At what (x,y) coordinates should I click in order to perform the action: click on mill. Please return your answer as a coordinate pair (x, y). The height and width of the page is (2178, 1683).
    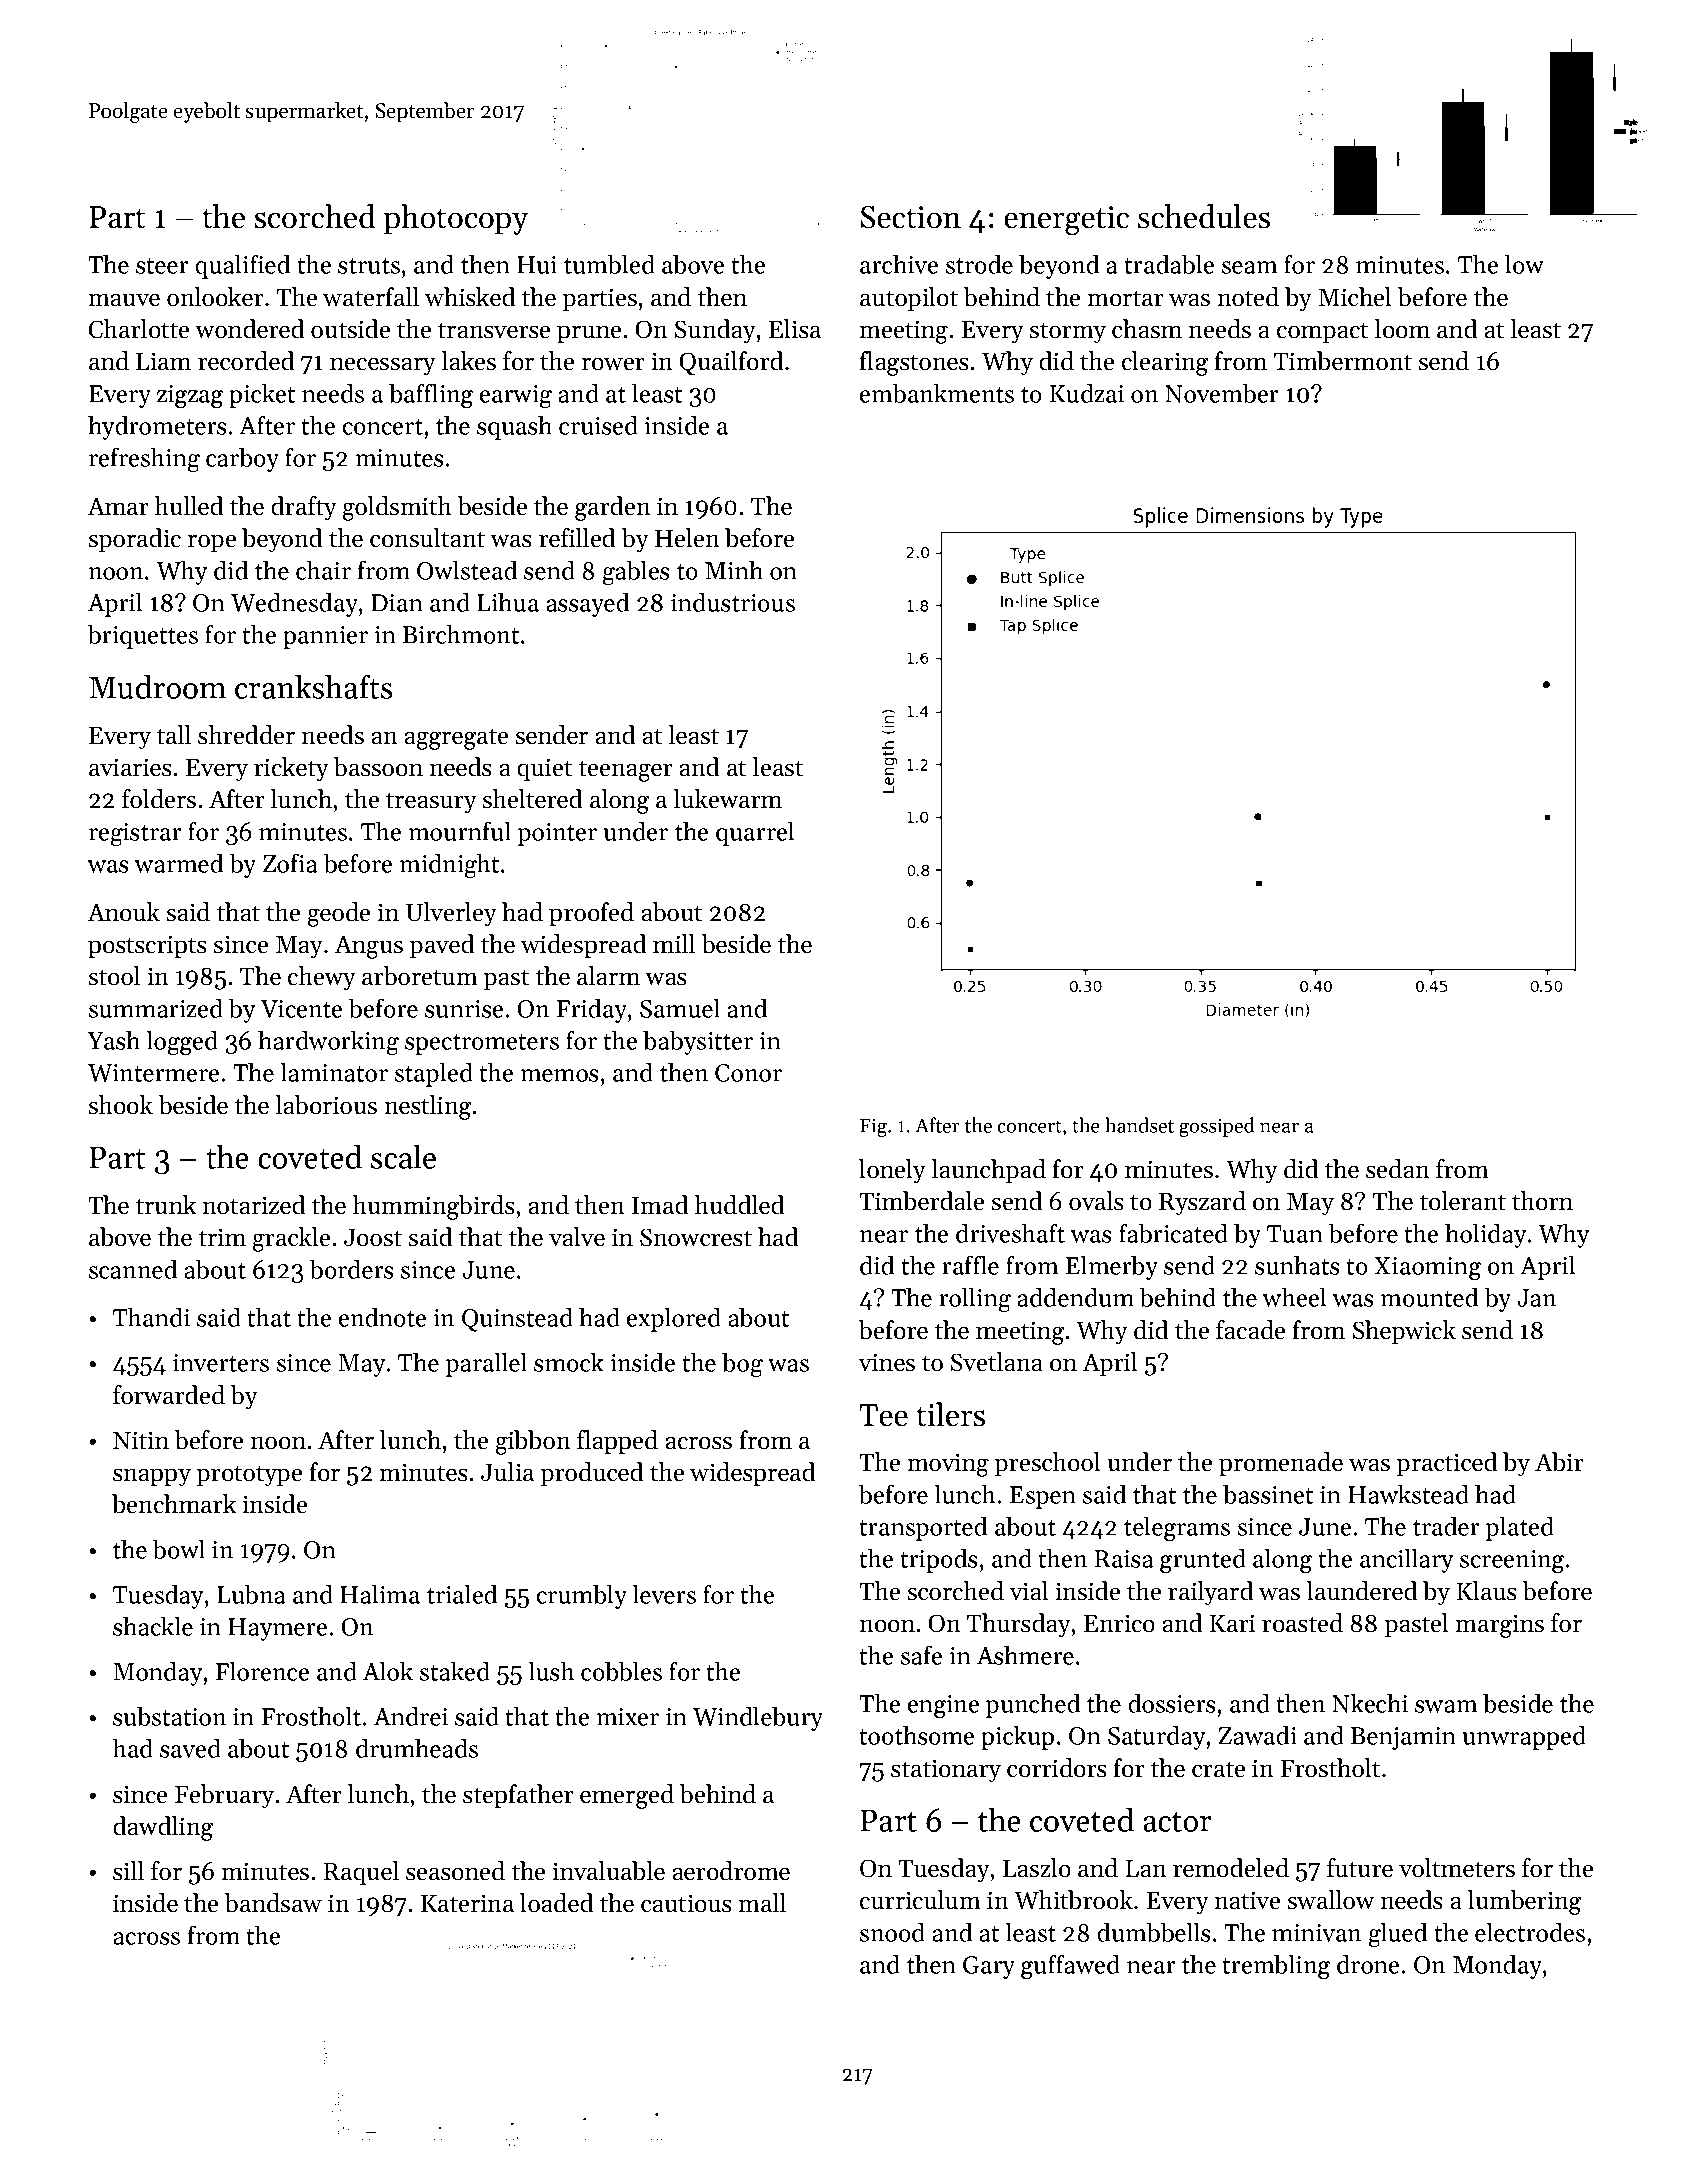
    Looking at the image, I should click on (674, 943).
